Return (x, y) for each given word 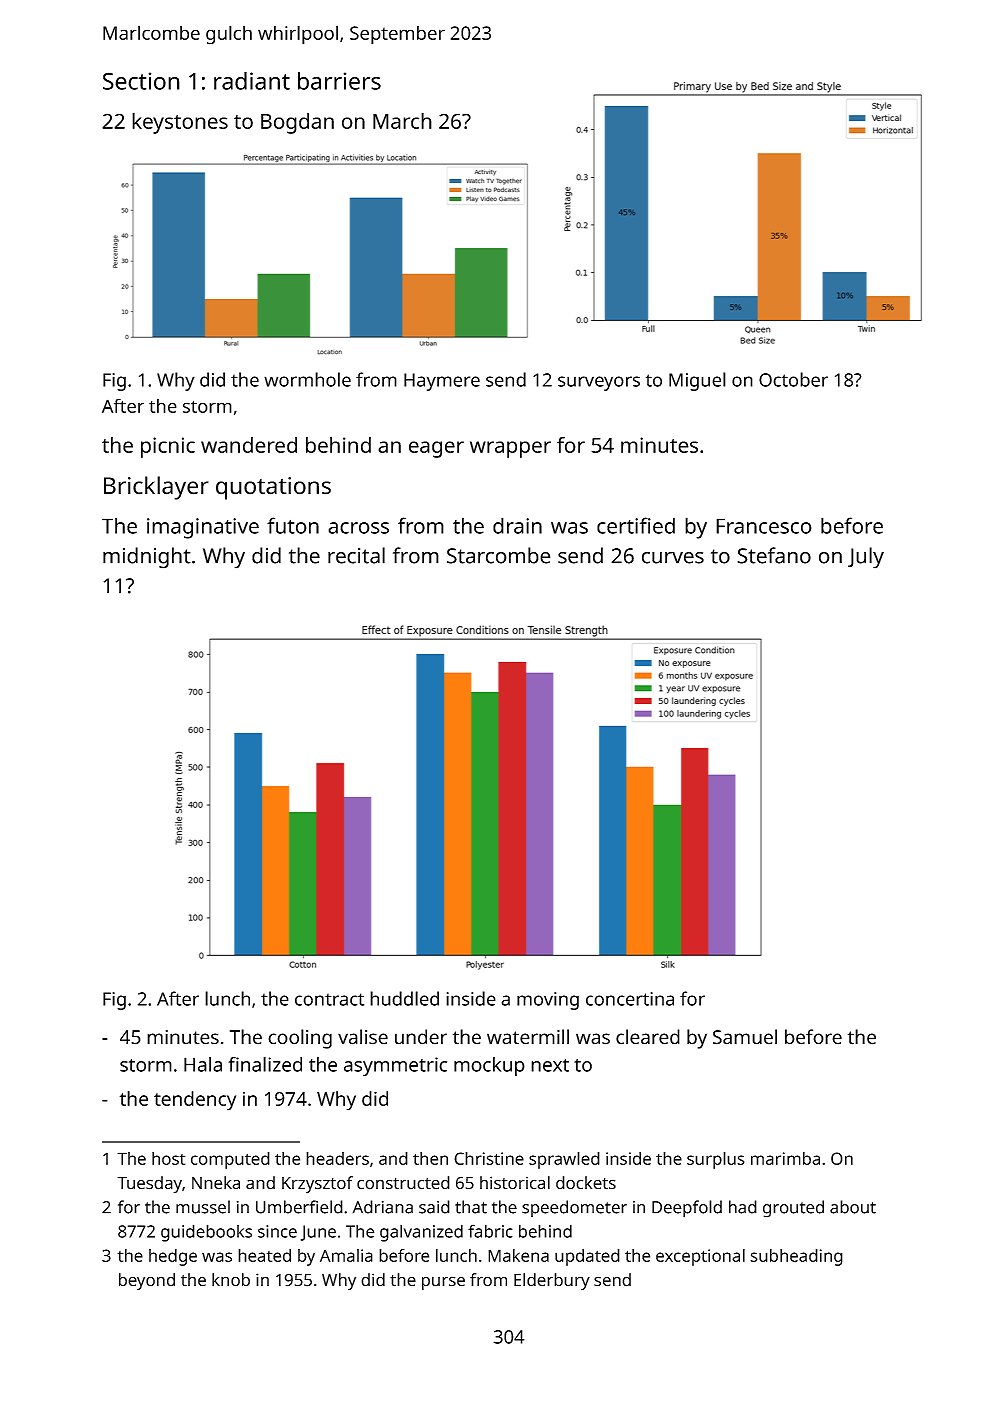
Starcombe (499, 555)
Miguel (697, 381)
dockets (586, 1183)
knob (231, 1280)
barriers (339, 81)
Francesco (764, 526)
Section (141, 81)
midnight (147, 558)
